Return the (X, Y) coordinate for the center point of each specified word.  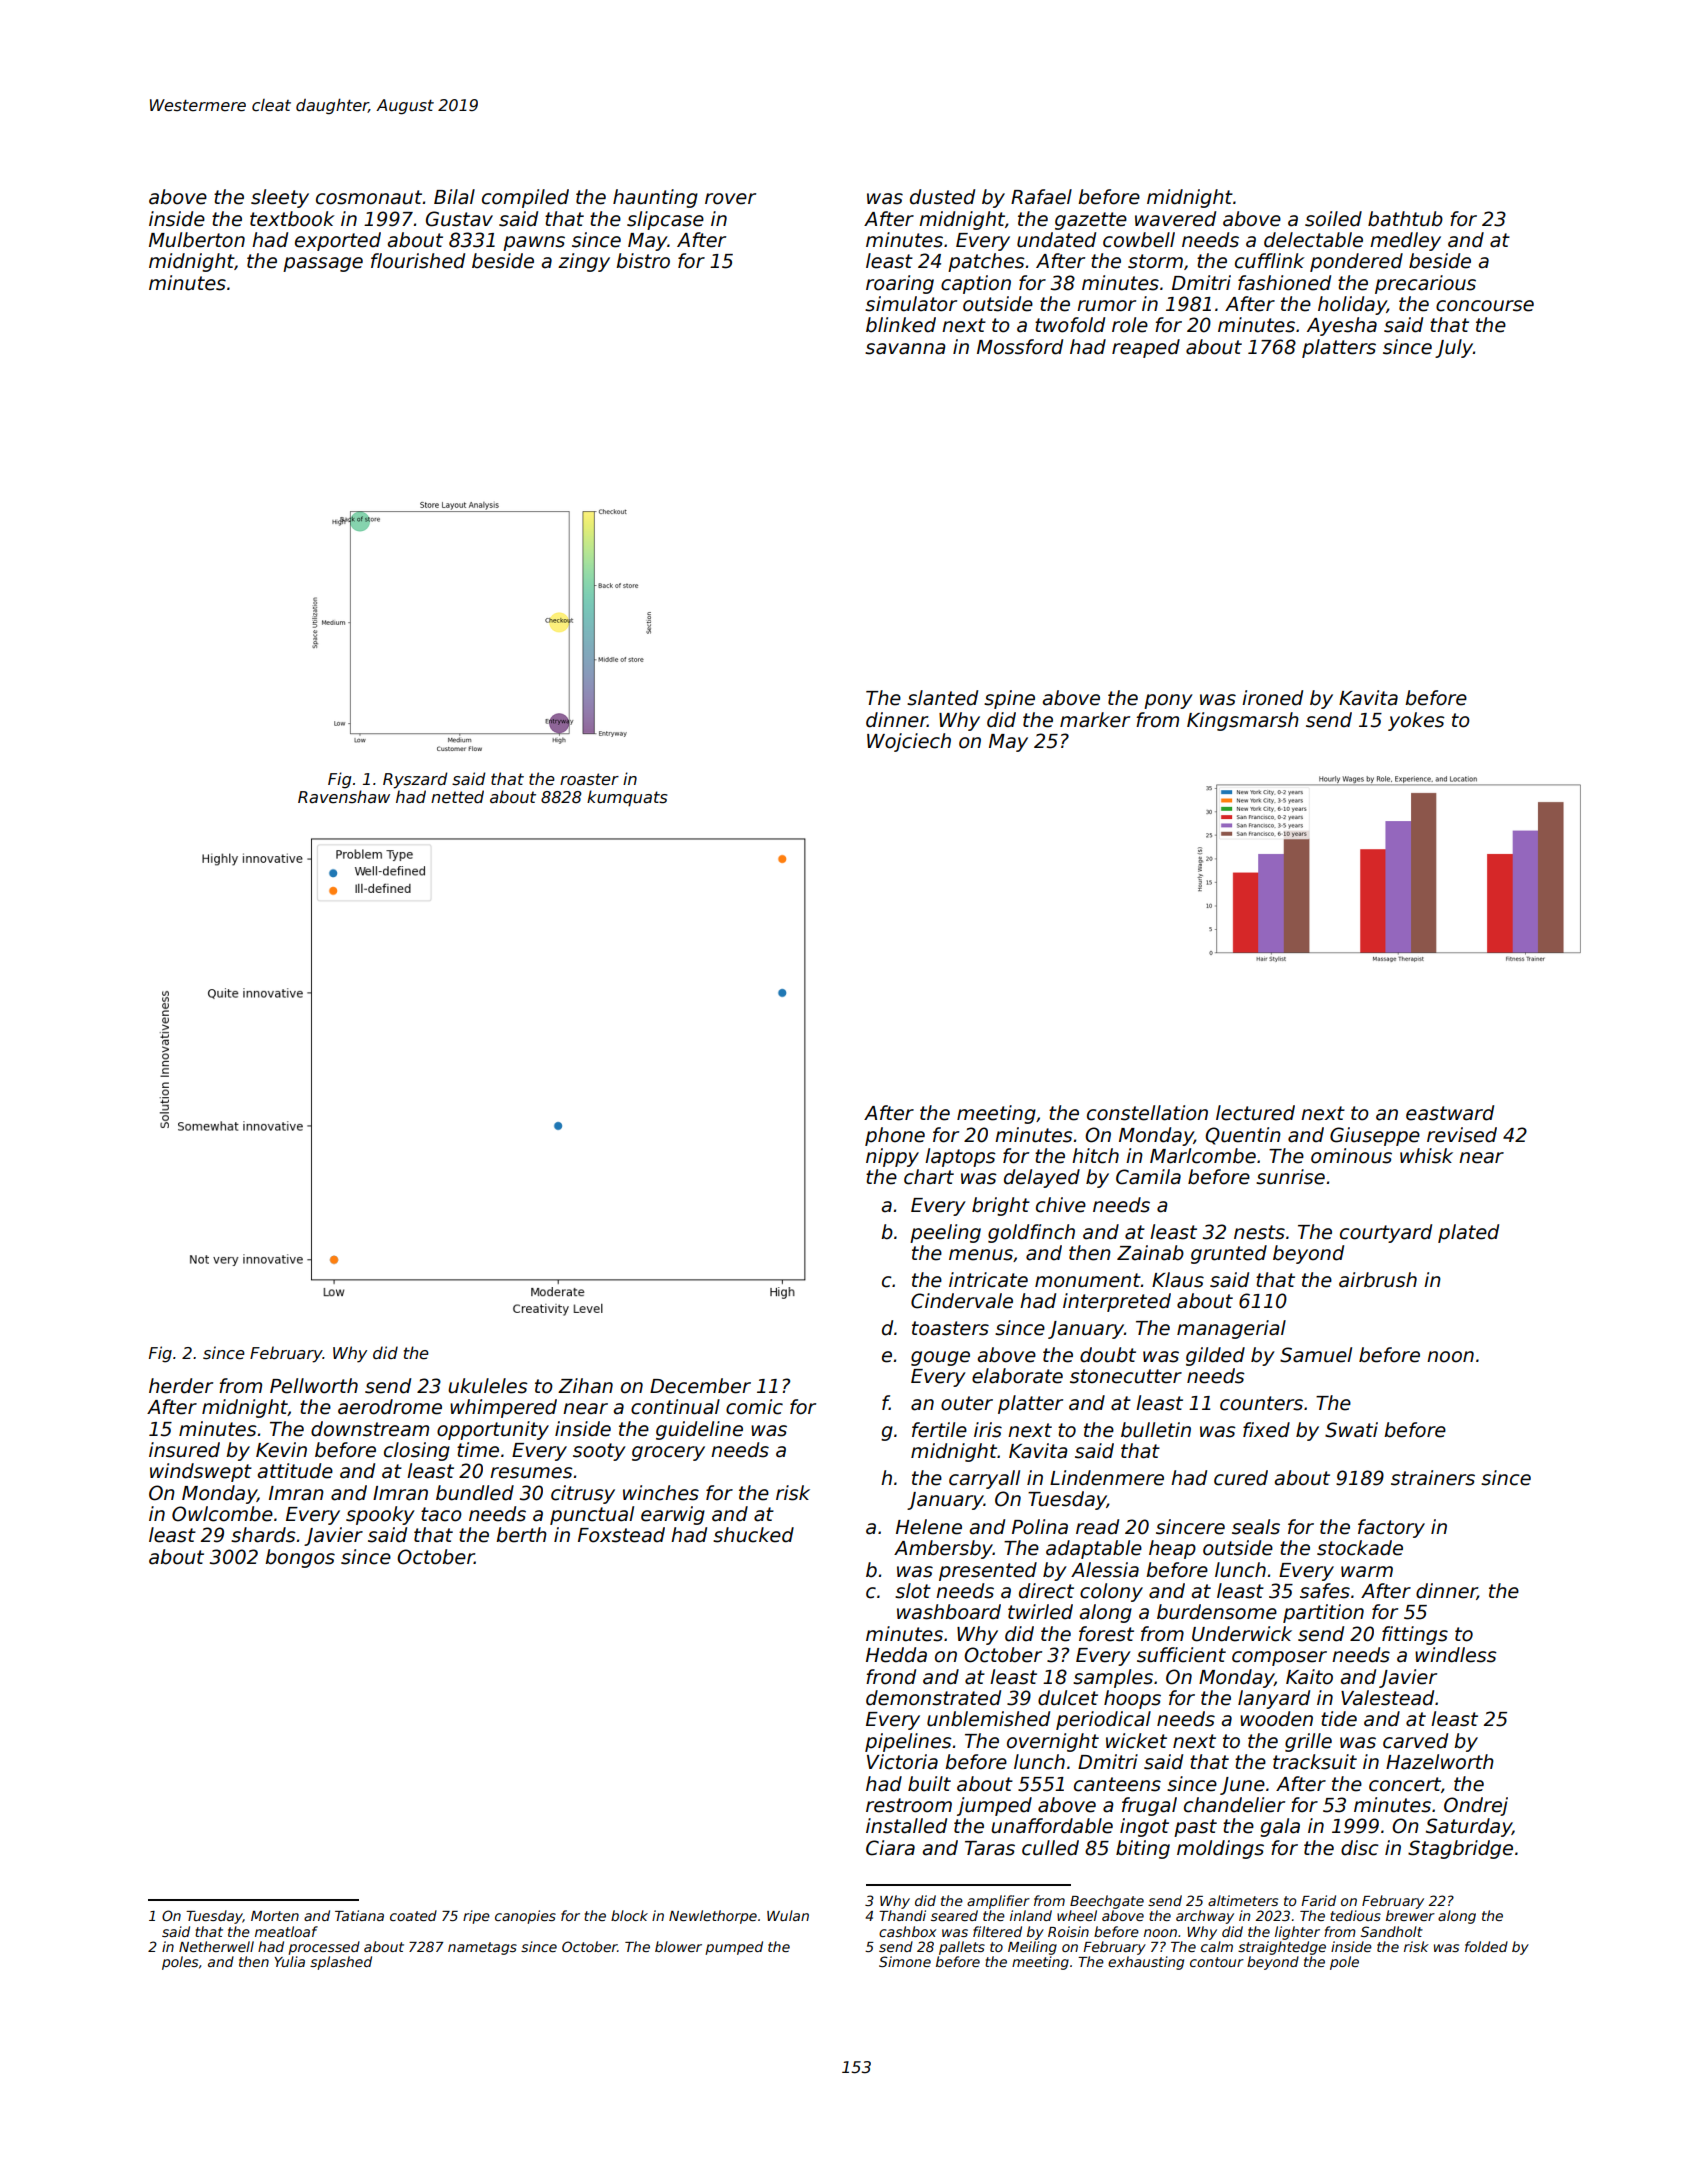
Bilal (454, 197)
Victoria (902, 1762)
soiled (1333, 219)
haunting (655, 198)
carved (1415, 1741)
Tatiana (359, 1915)
